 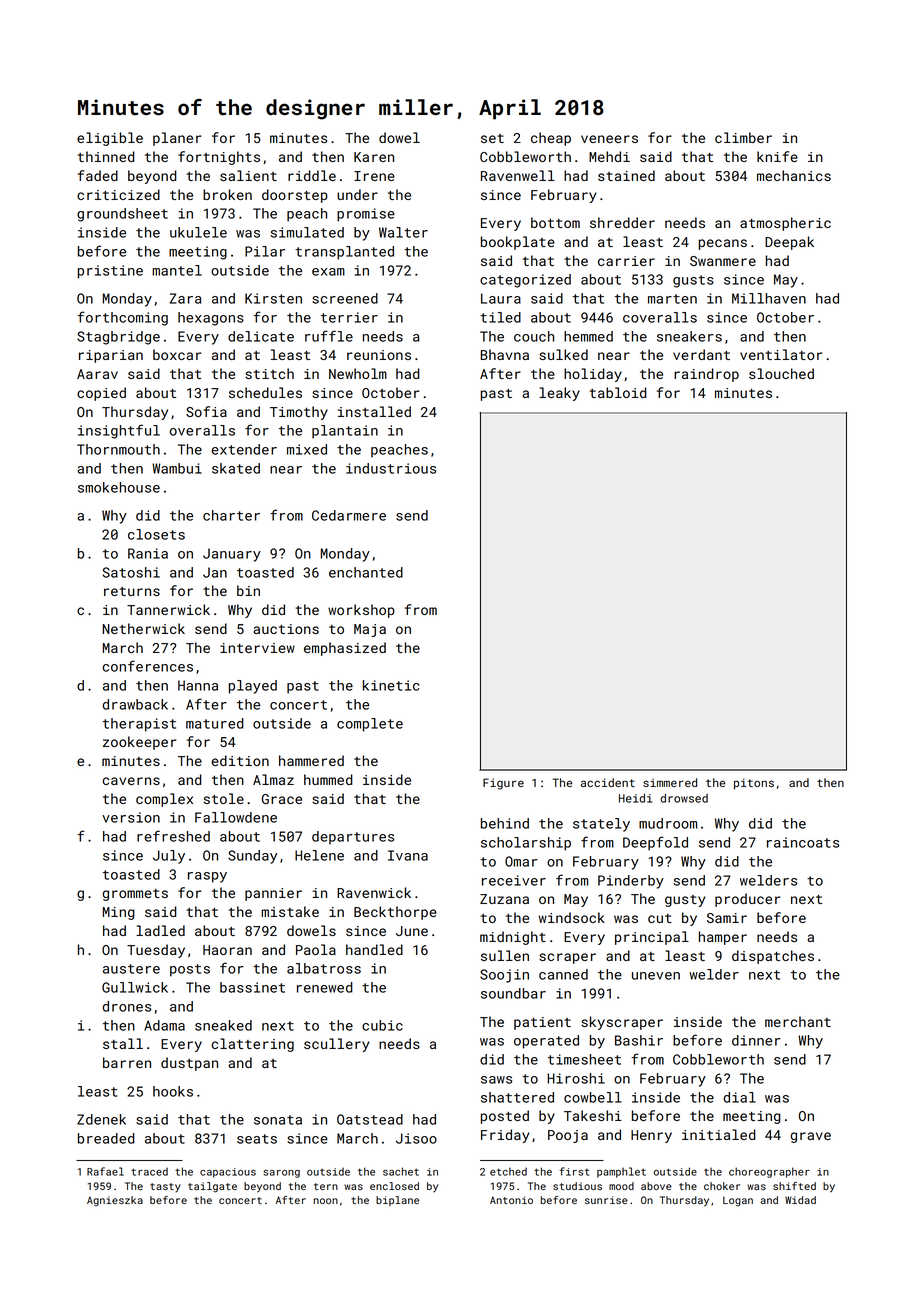 I want to click on merchant, so click(x=798, y=1021).
